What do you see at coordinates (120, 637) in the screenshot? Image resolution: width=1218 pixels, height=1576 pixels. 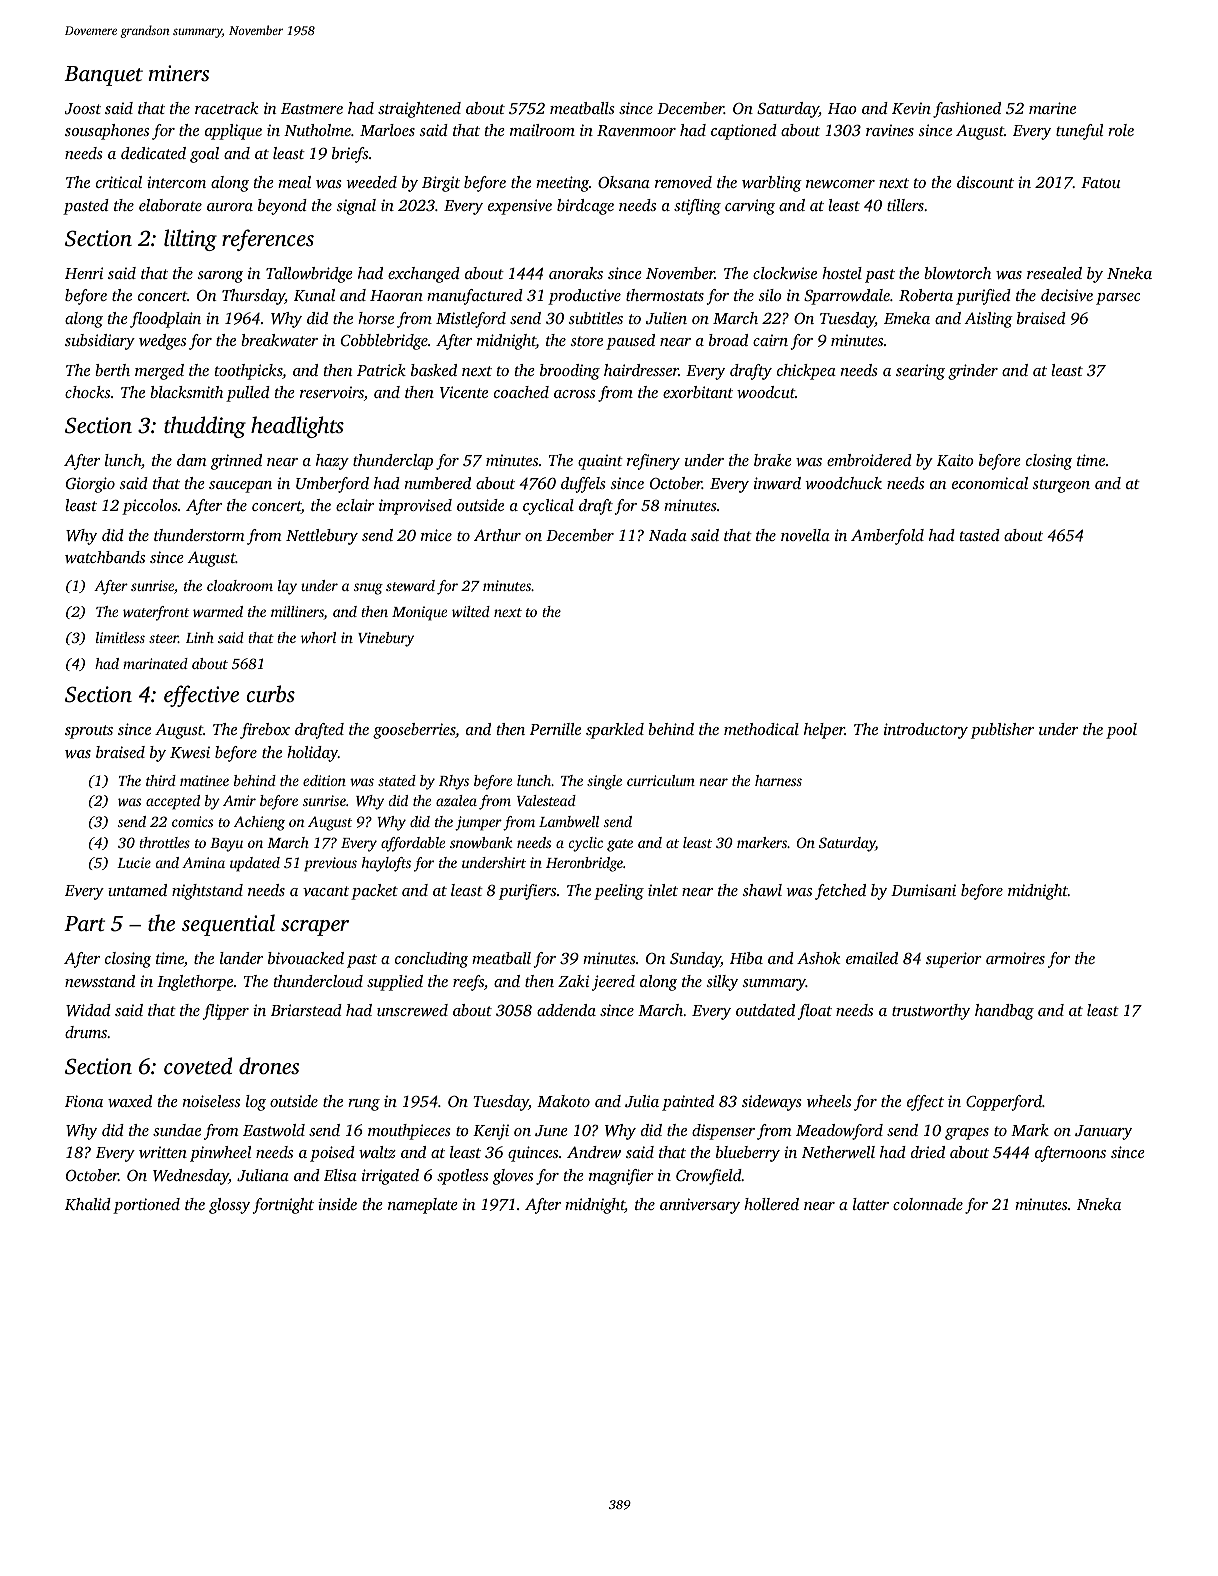 I see `limitless` at bounding box center [120, 637].
